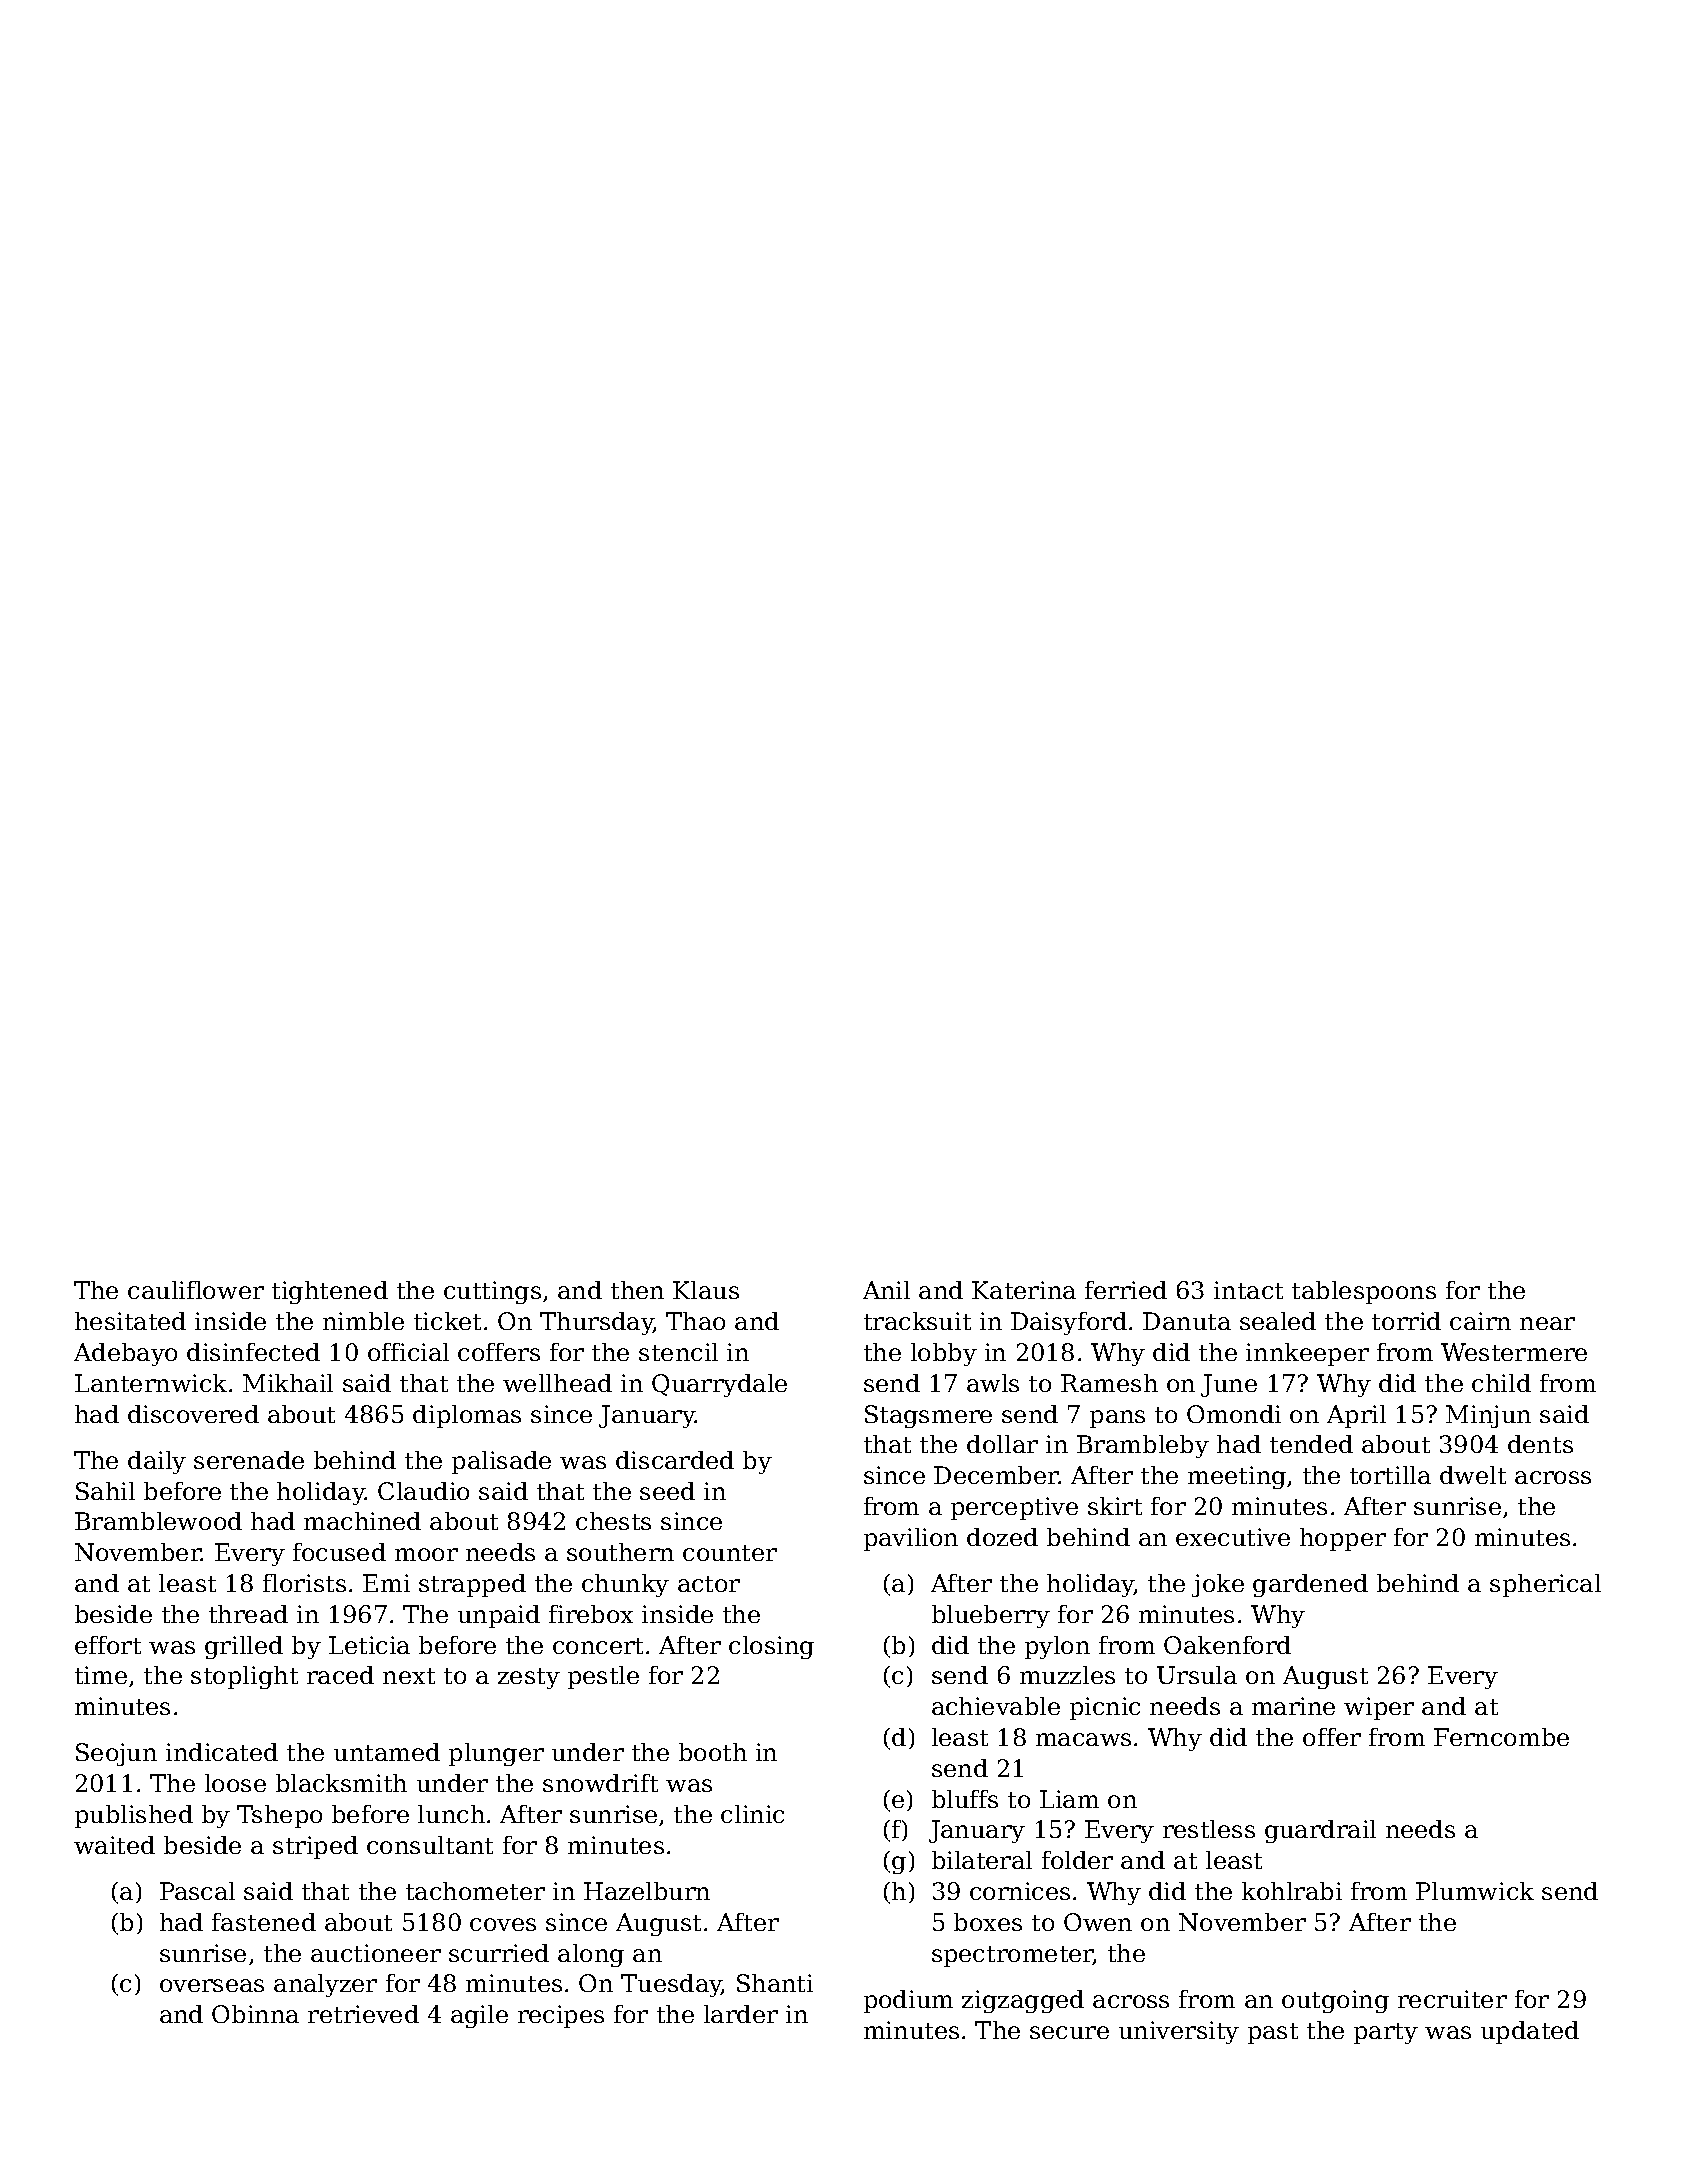 The image size is (1683, 2178). Describe the element at coordinates (1307, 1354) in the screenshot. I see `innkeeper` at that location.
